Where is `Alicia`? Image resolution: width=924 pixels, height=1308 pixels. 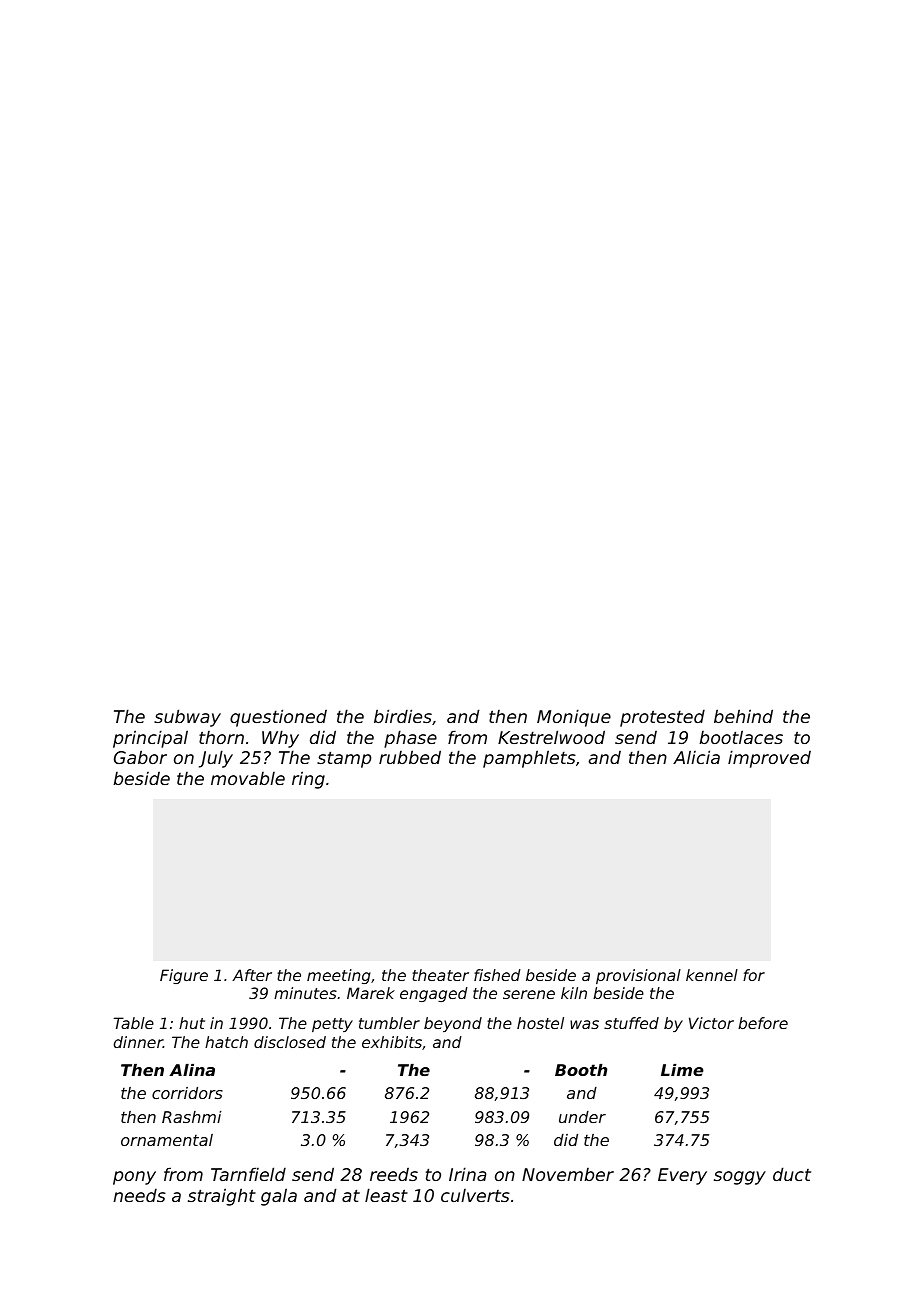 Alicia is located at coordinates (696, 757).
